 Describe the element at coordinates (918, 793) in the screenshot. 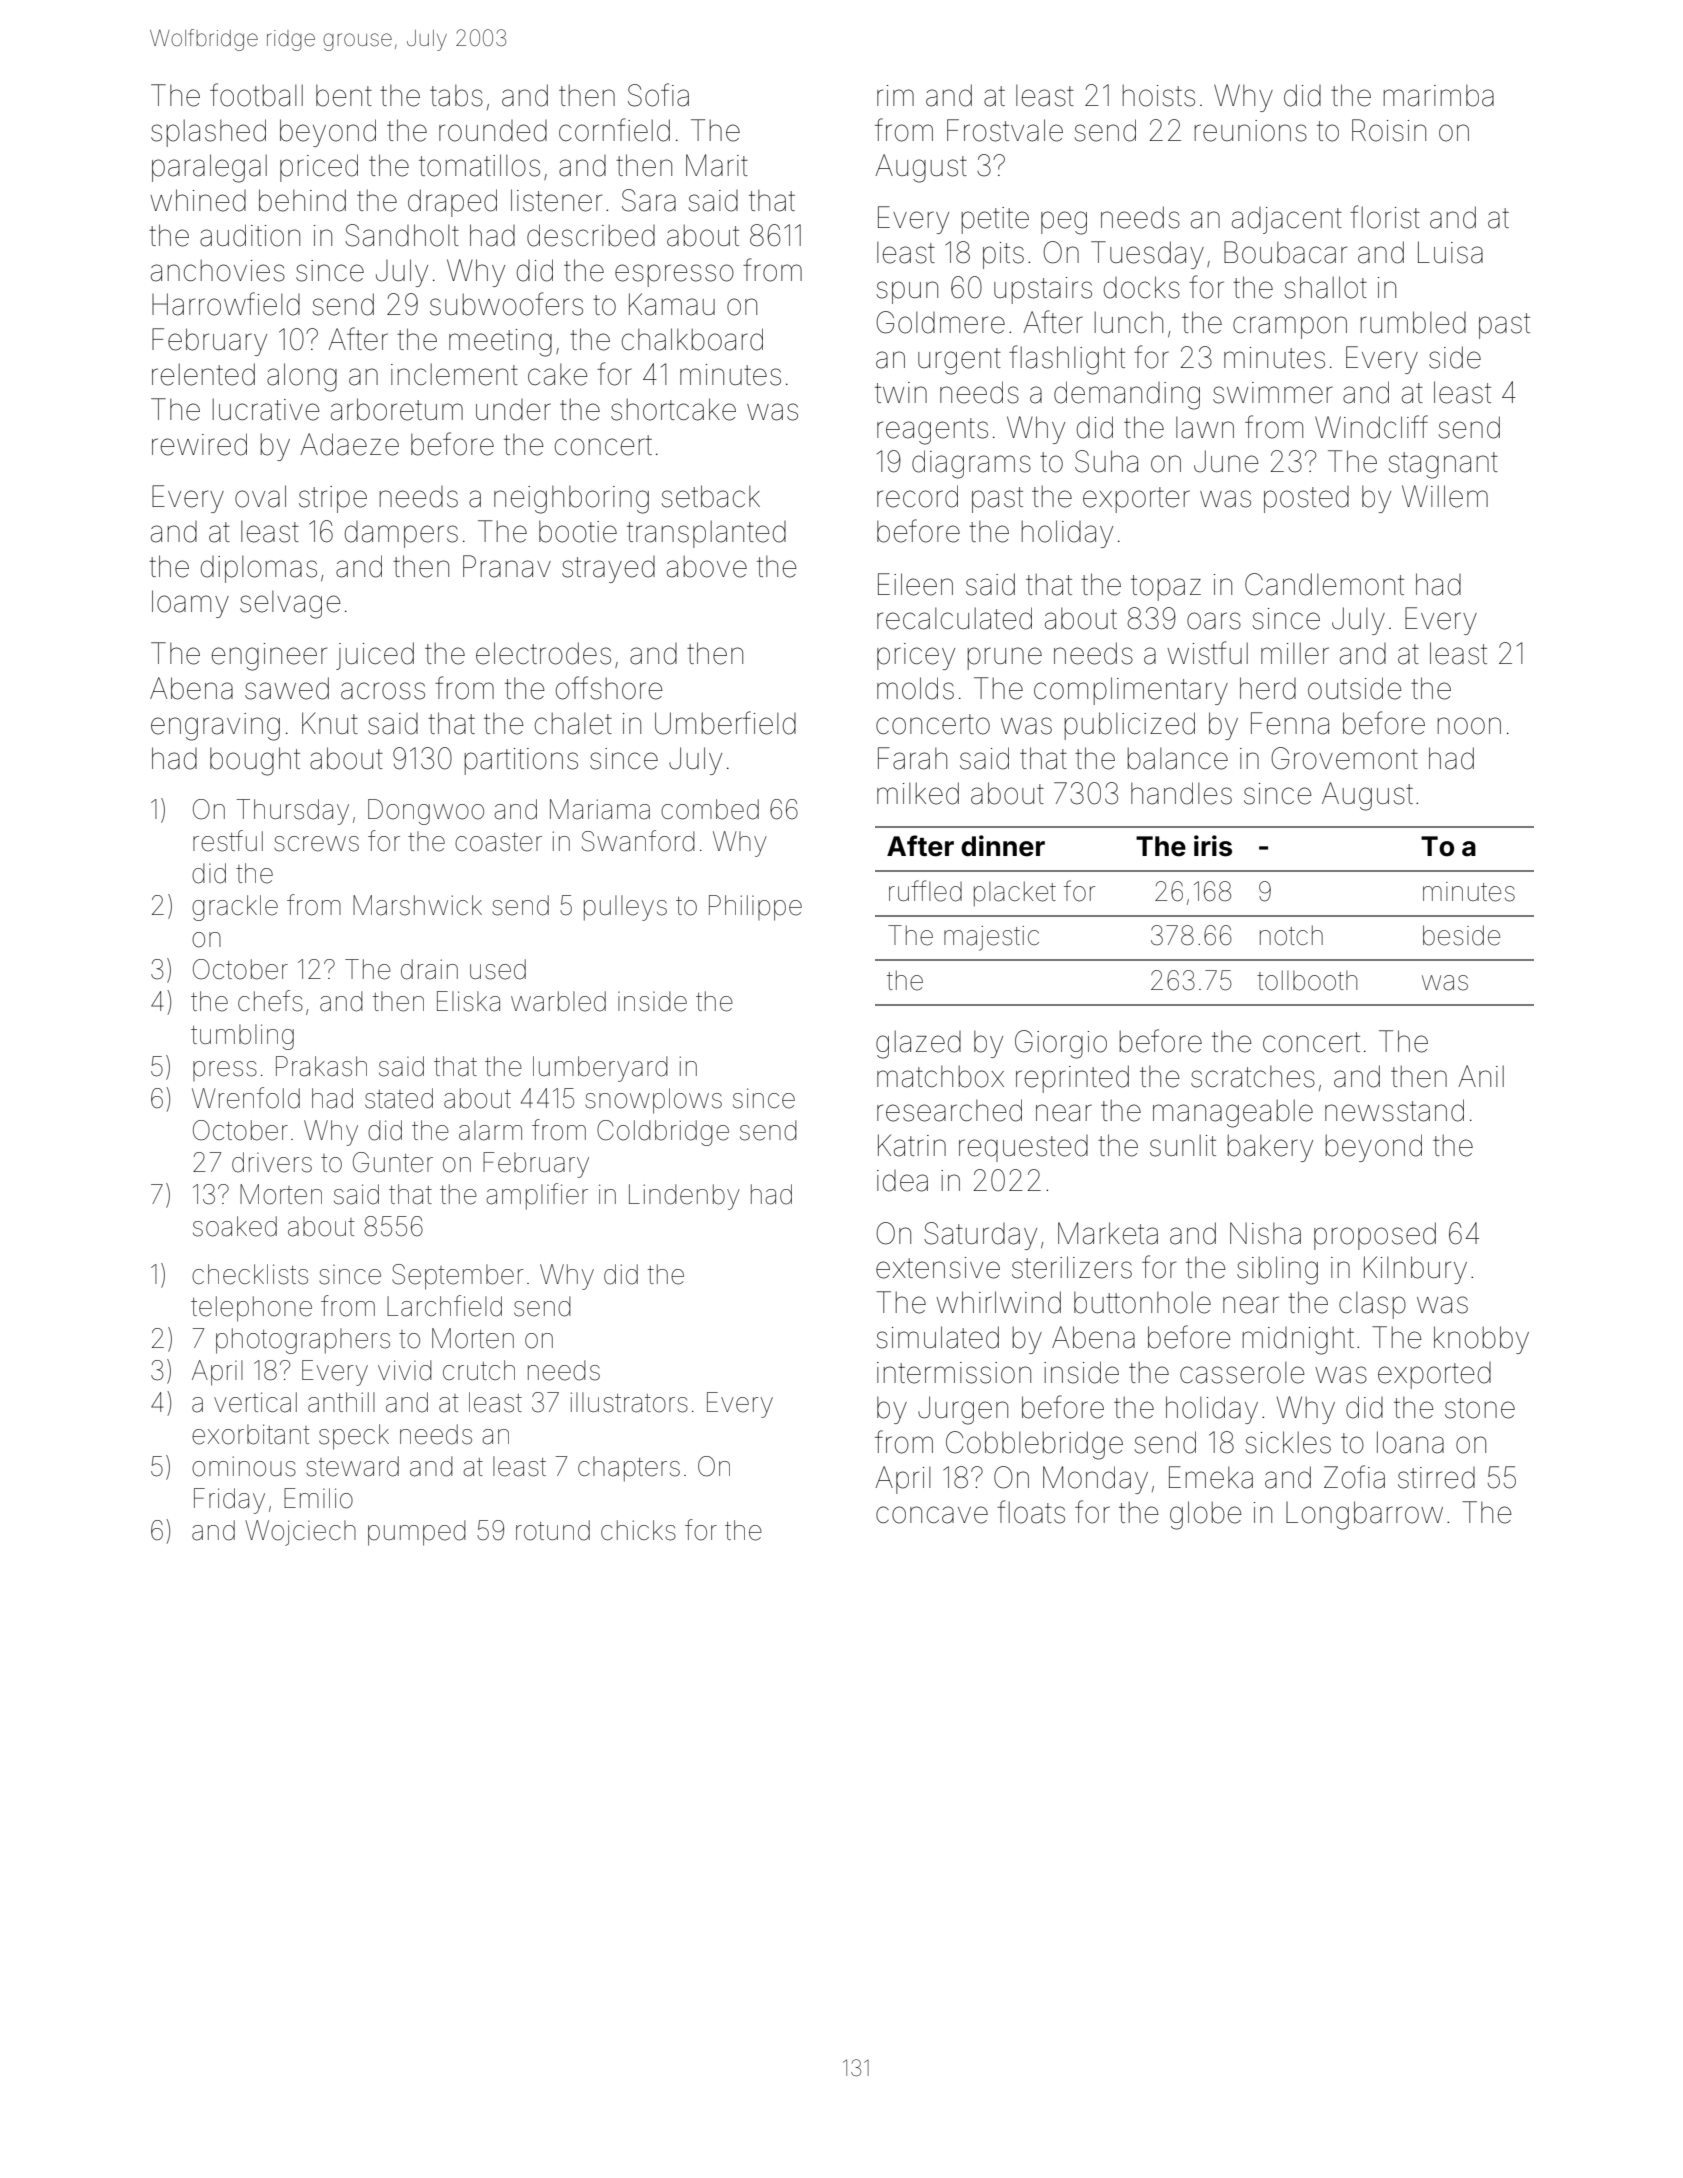

I see `milked` at that location.
